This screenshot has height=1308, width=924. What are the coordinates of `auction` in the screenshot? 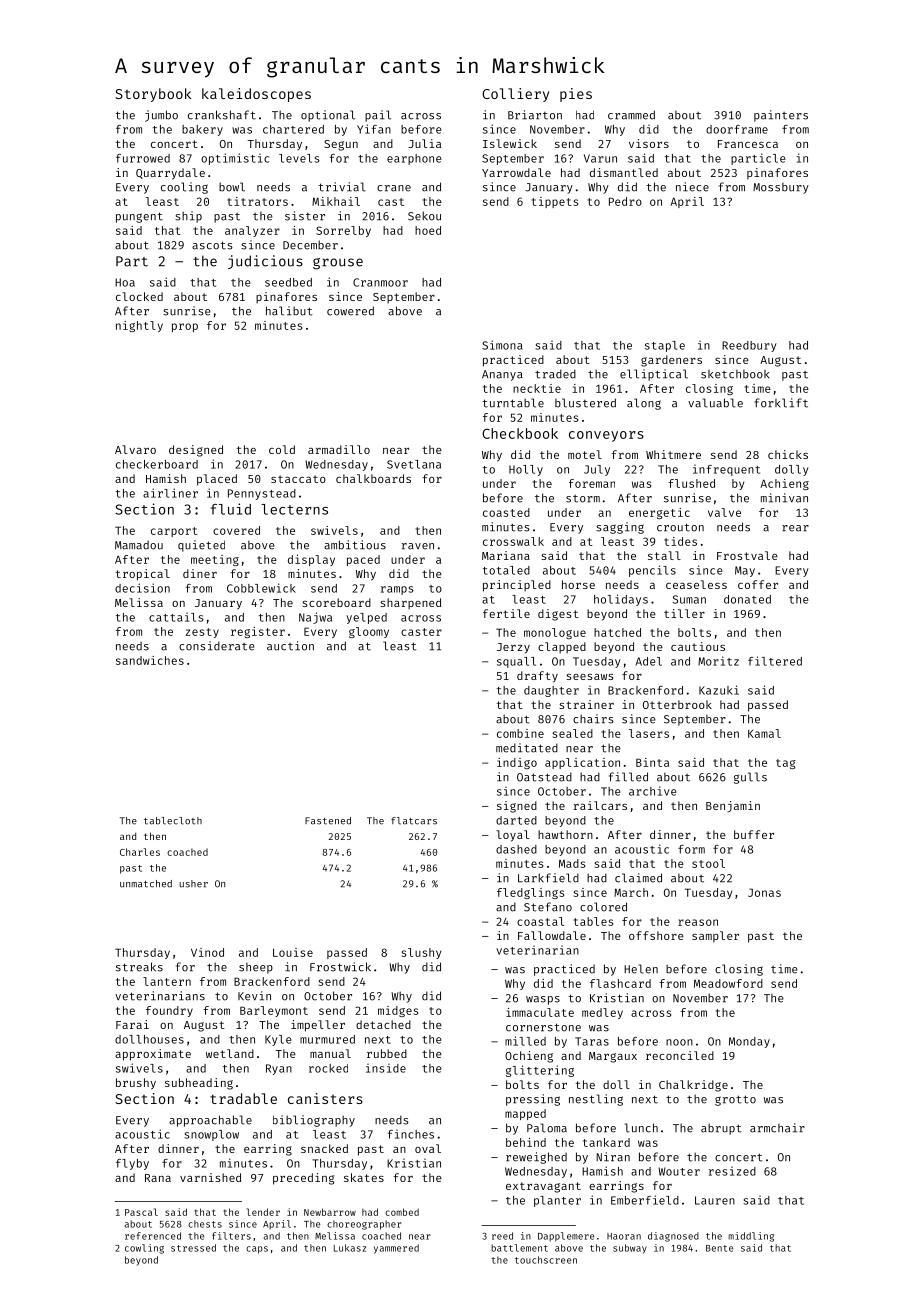 It's located at (290, 646).
